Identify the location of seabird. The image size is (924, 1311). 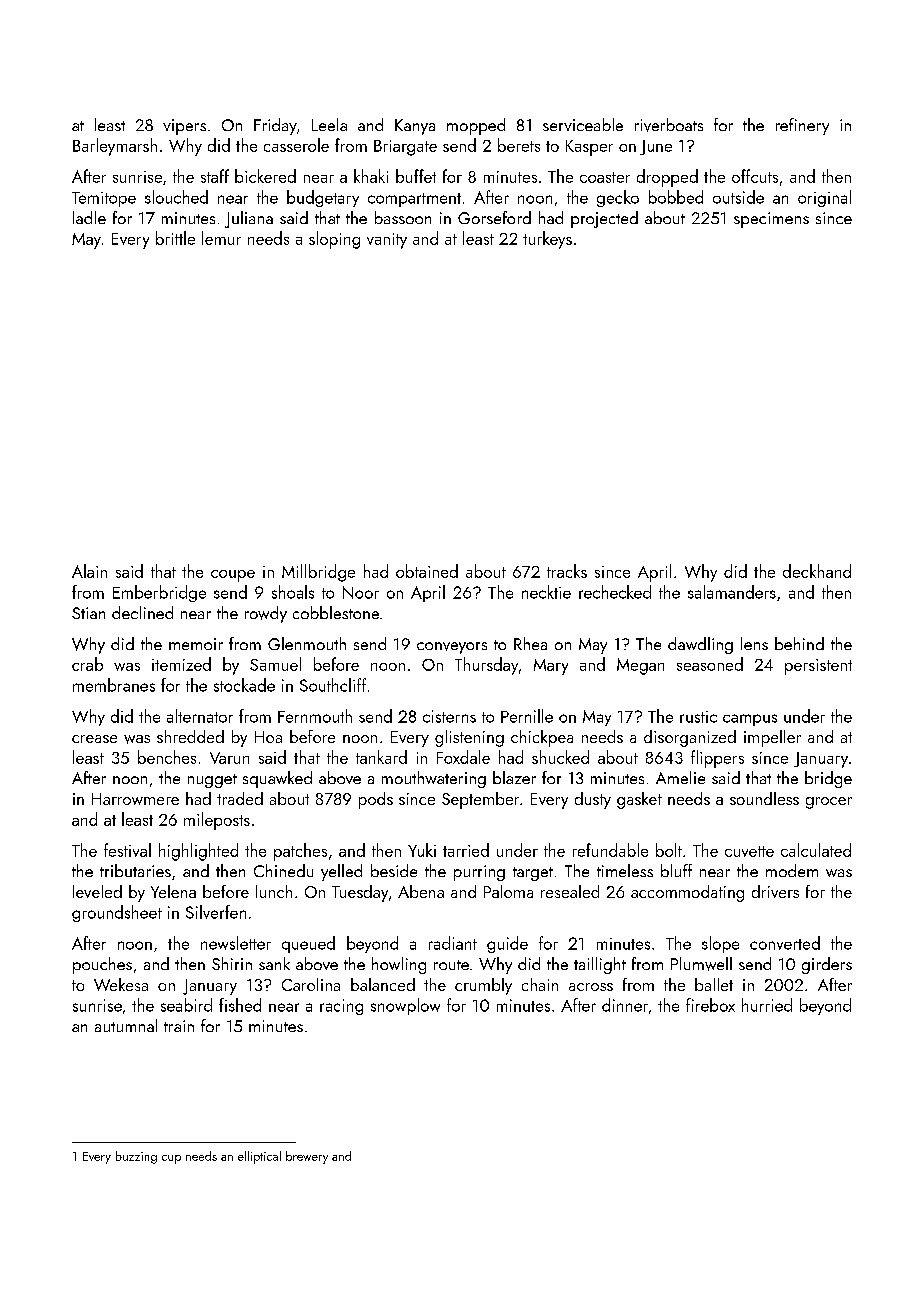
(186, 1005).
